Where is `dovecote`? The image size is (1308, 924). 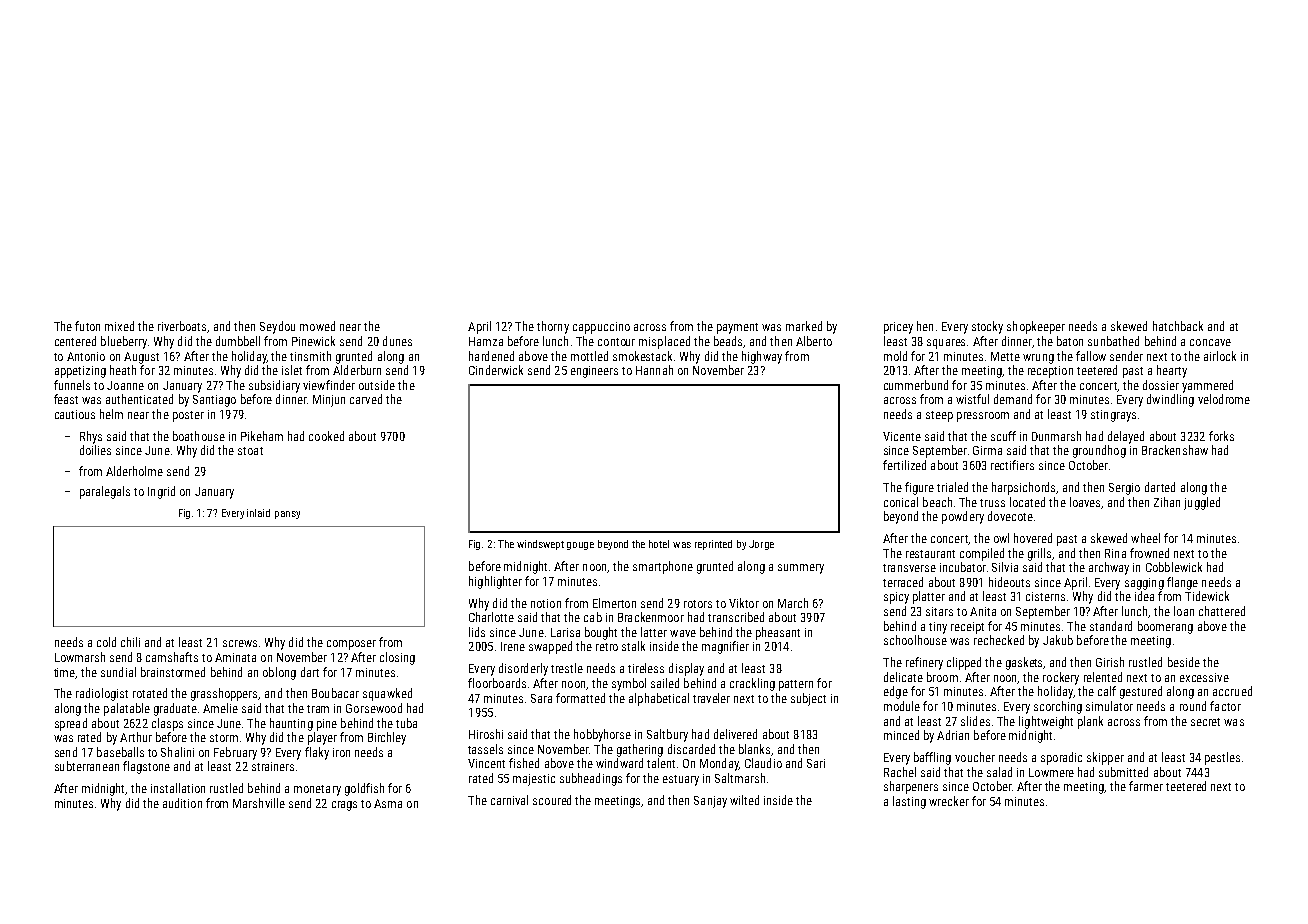 dovecote is located at coordinates (1010, 516).
